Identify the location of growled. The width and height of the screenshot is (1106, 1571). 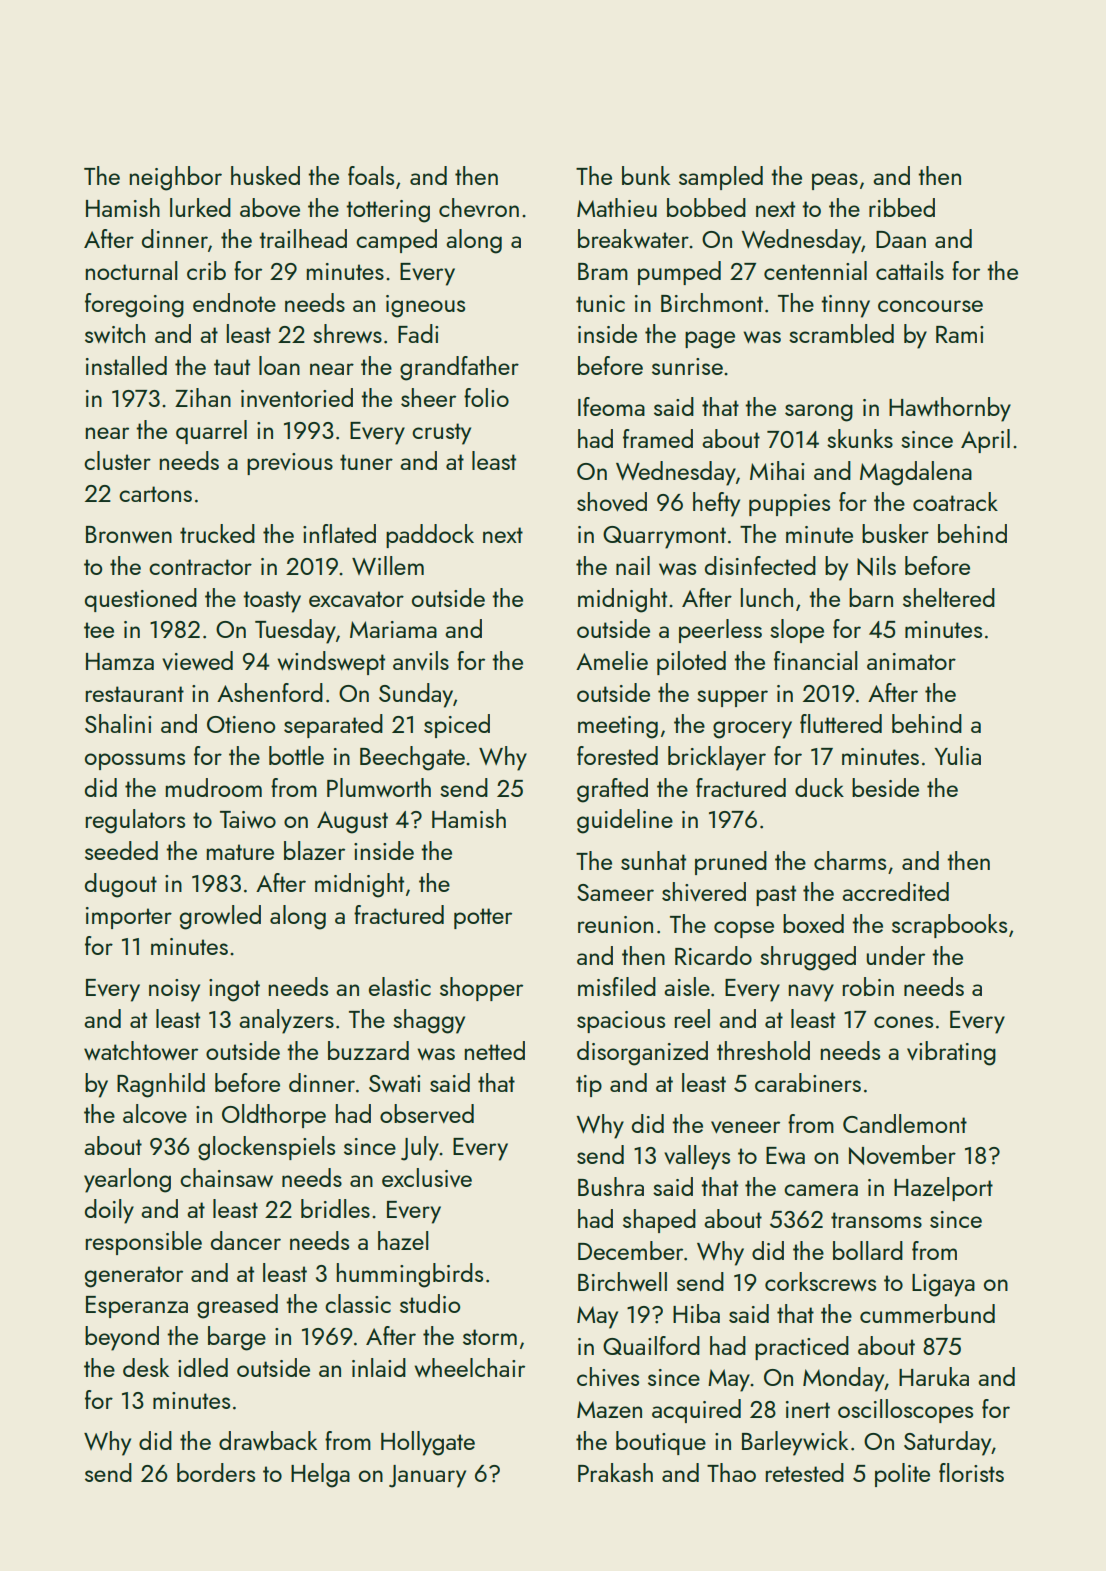
(220, 917).
